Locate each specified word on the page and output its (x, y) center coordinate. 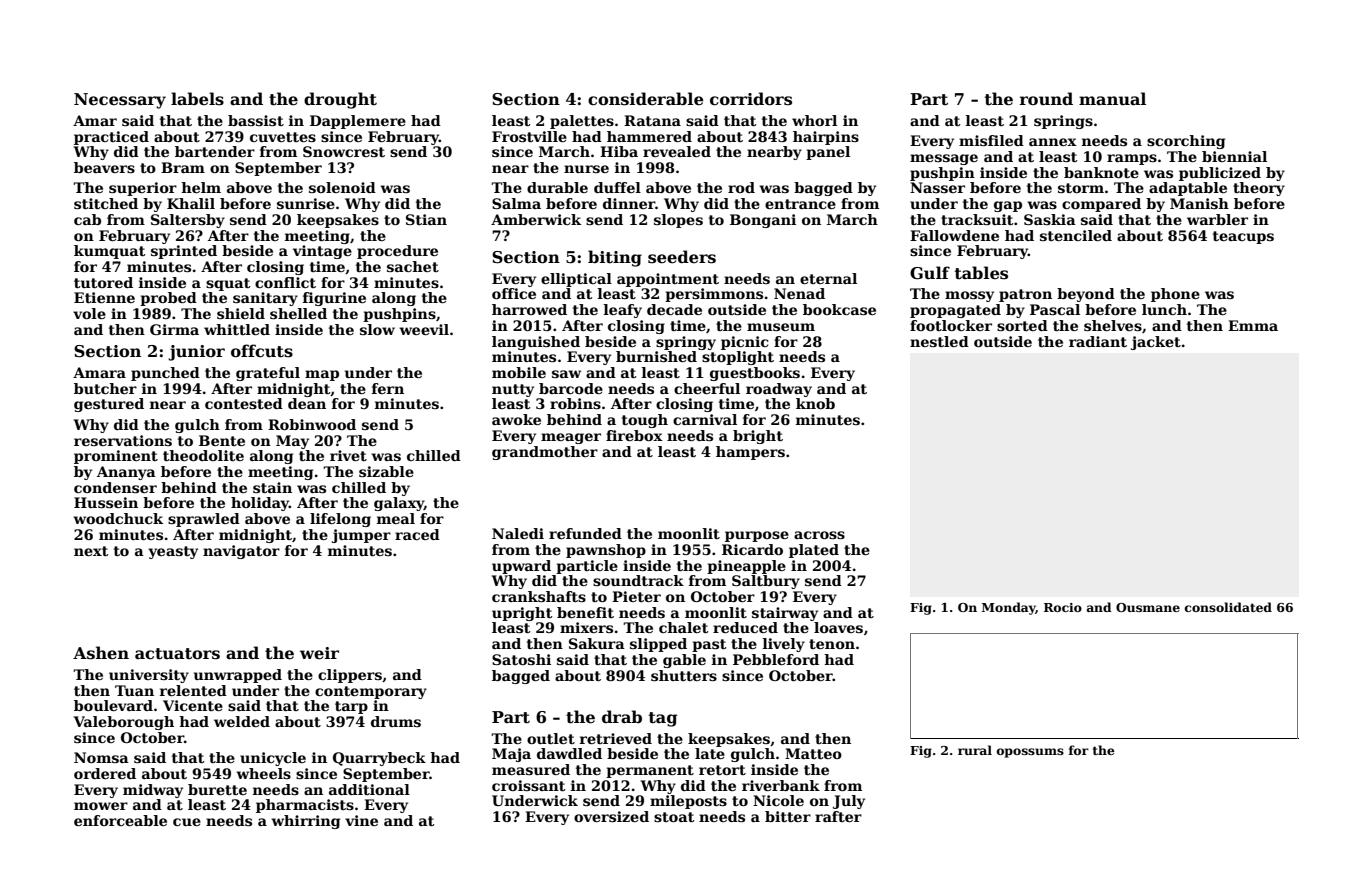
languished (536, 343)
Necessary (120, 101)
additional (369, 789)
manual (1112, 98)
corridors (751, 99)
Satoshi (521, 659)
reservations (123, 440)
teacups (1243, 237)
